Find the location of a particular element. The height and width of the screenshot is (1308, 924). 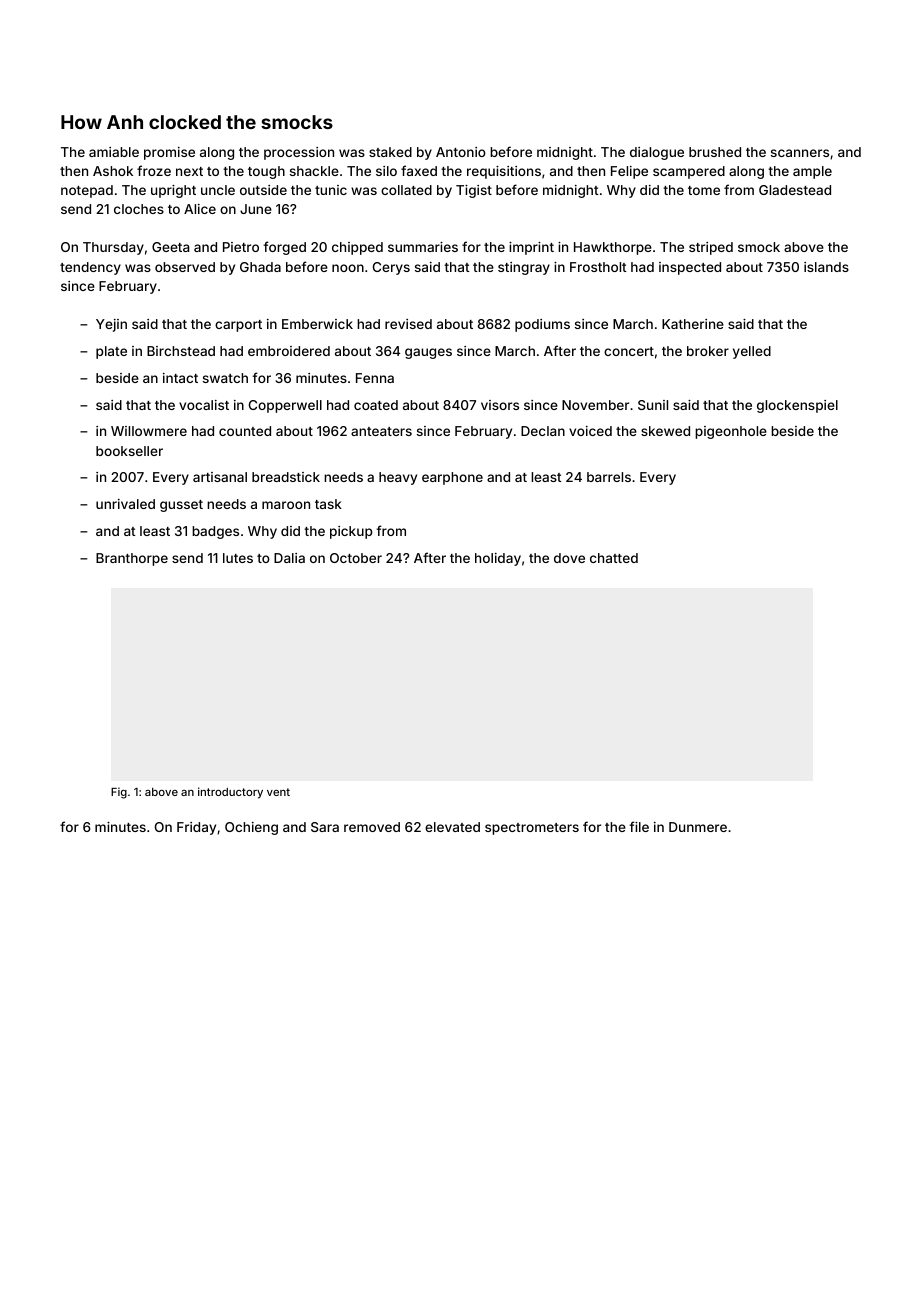

spectrometers is located at coordinates (532, 829).
